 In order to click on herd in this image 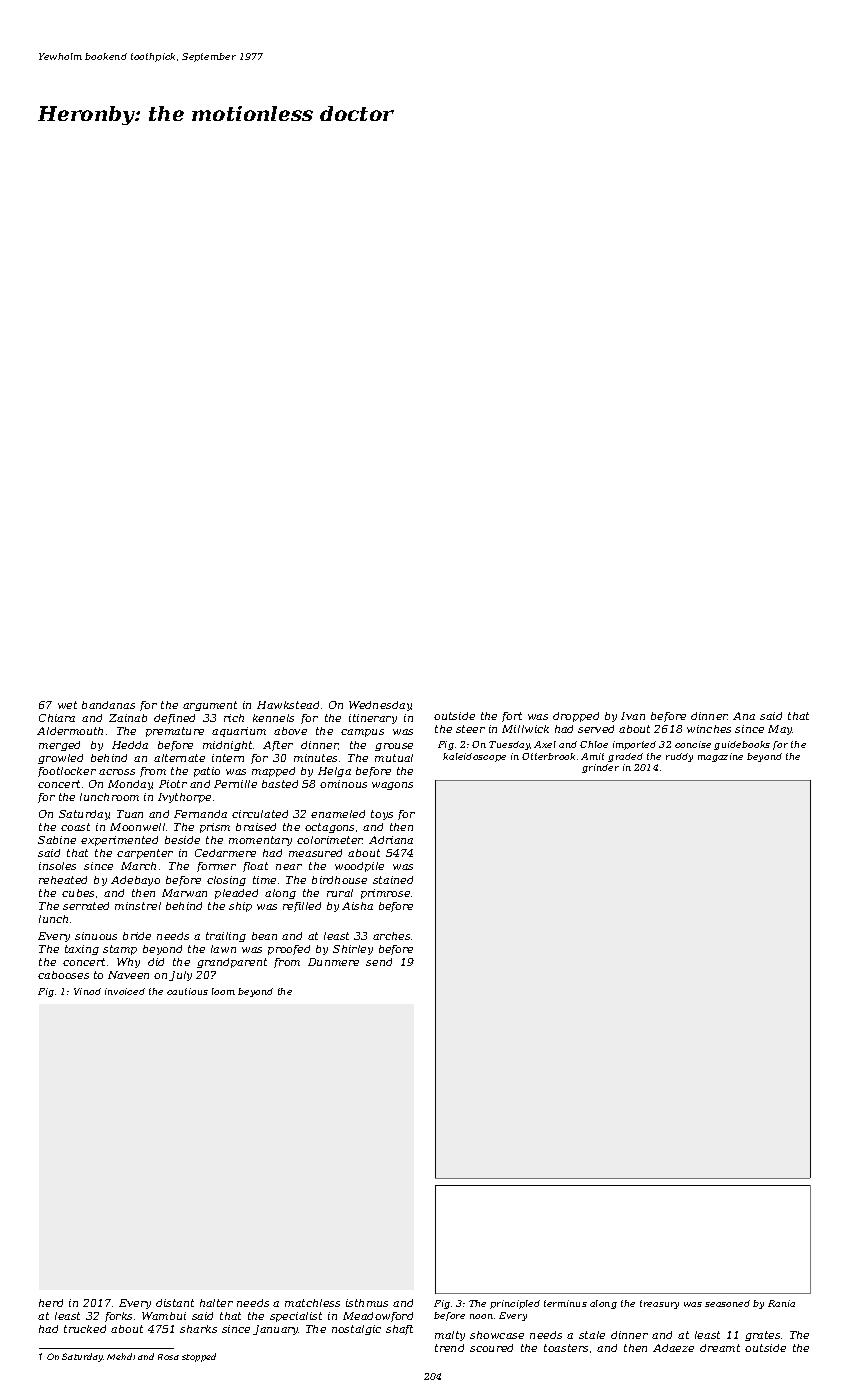, I will do `click(51, 1303)`.
